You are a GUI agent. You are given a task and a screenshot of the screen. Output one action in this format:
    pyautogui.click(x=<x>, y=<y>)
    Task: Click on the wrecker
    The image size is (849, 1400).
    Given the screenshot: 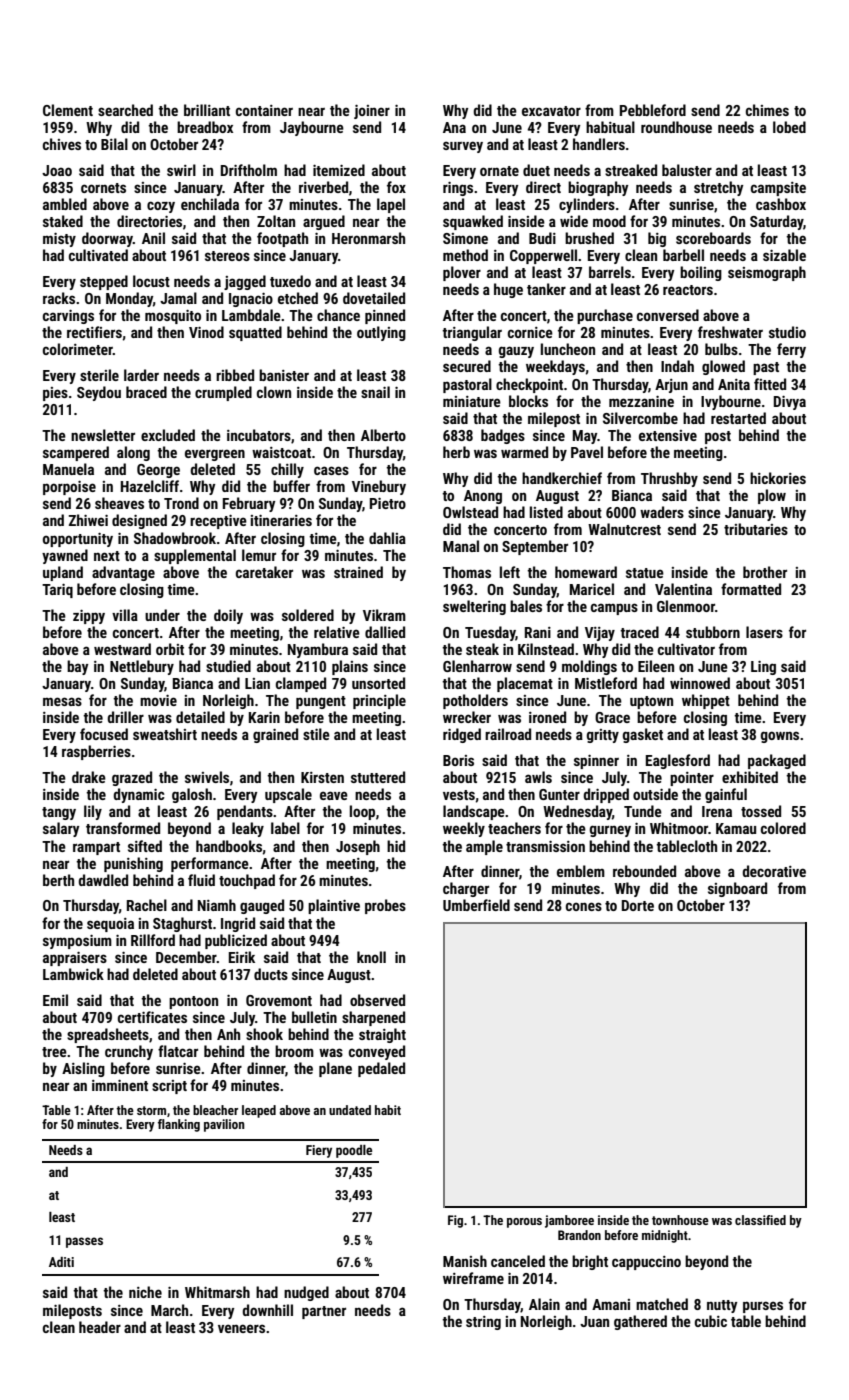 What is the action you would take?
    pyautogui.click(x=467, y=717)
